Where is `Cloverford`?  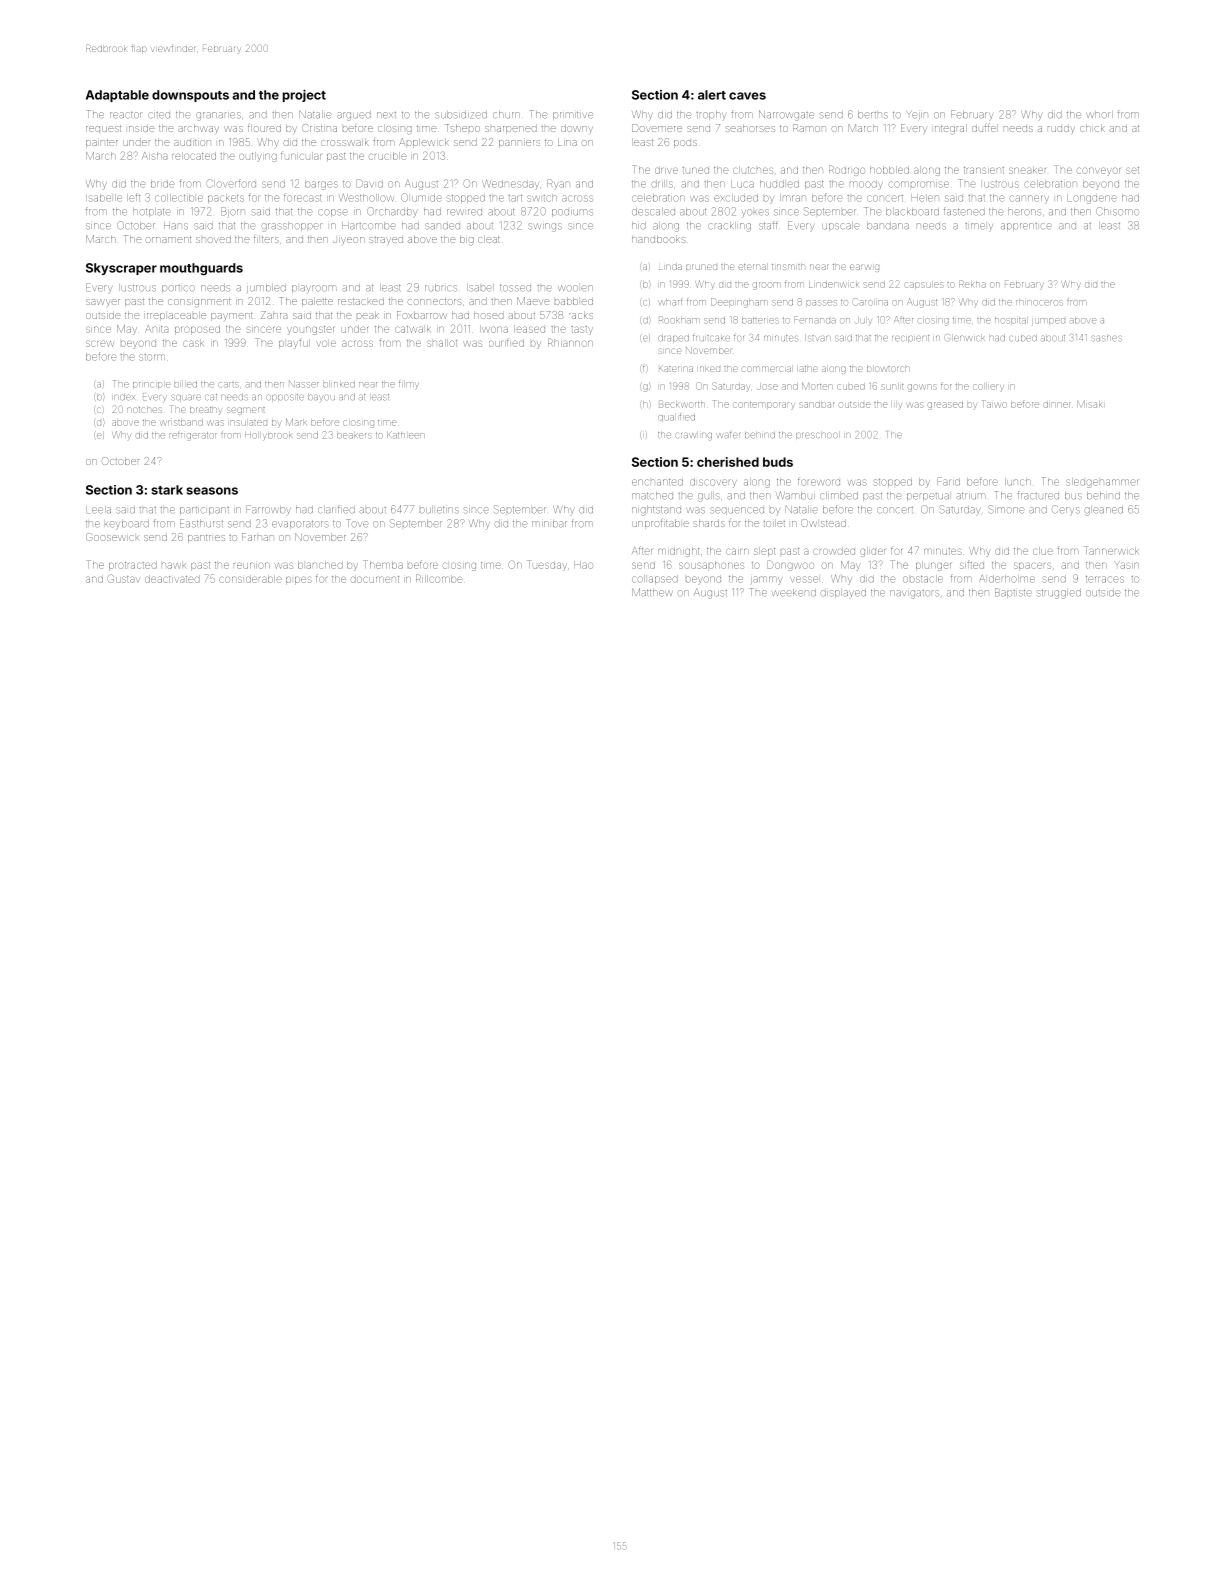
Cloverford is located at coordinates (231, 183).
